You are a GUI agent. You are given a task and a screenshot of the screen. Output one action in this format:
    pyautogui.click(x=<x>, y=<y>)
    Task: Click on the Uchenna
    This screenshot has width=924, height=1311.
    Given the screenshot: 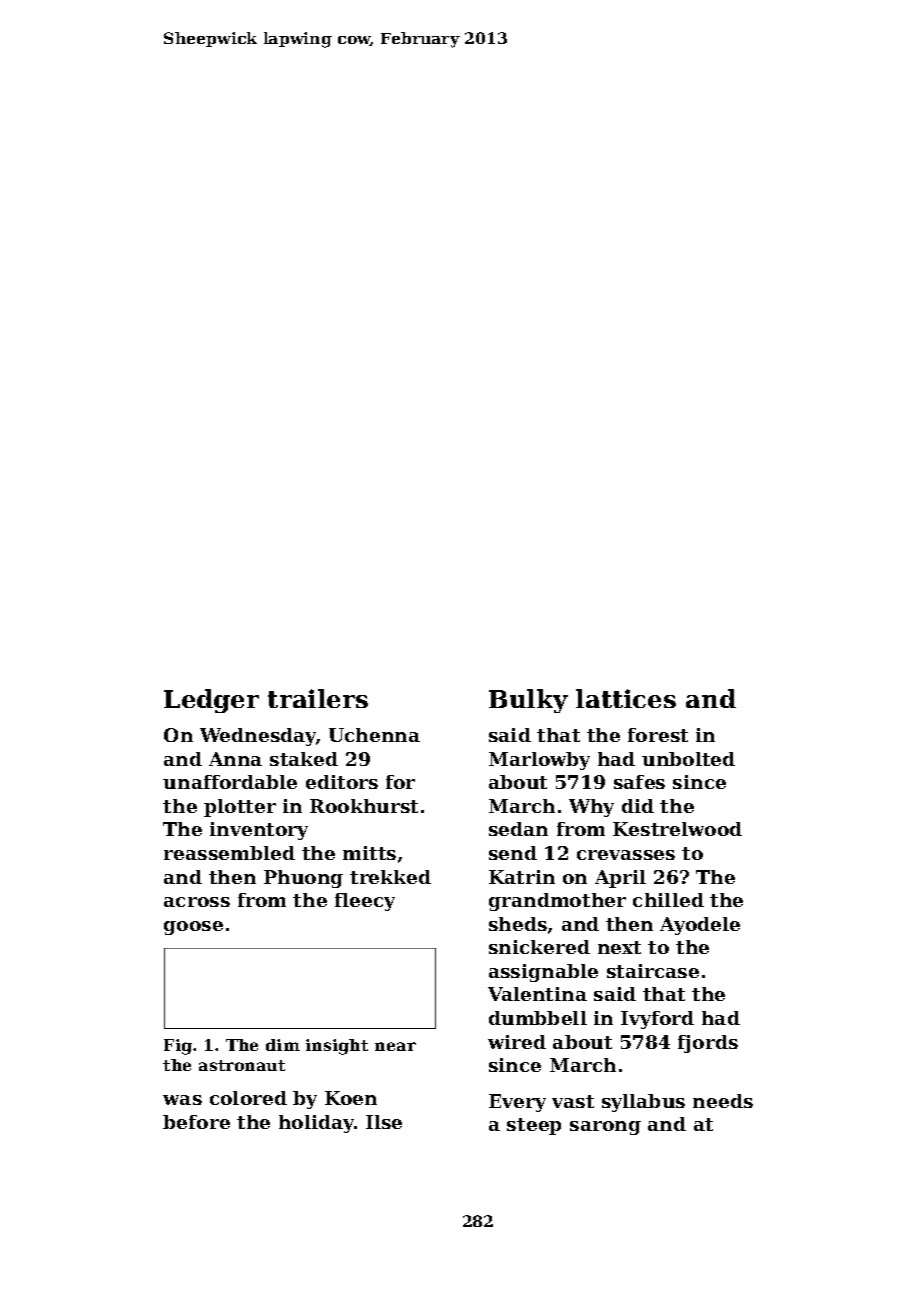 What is the action you would take?
    pyautogui.click(x=374, y=735)
